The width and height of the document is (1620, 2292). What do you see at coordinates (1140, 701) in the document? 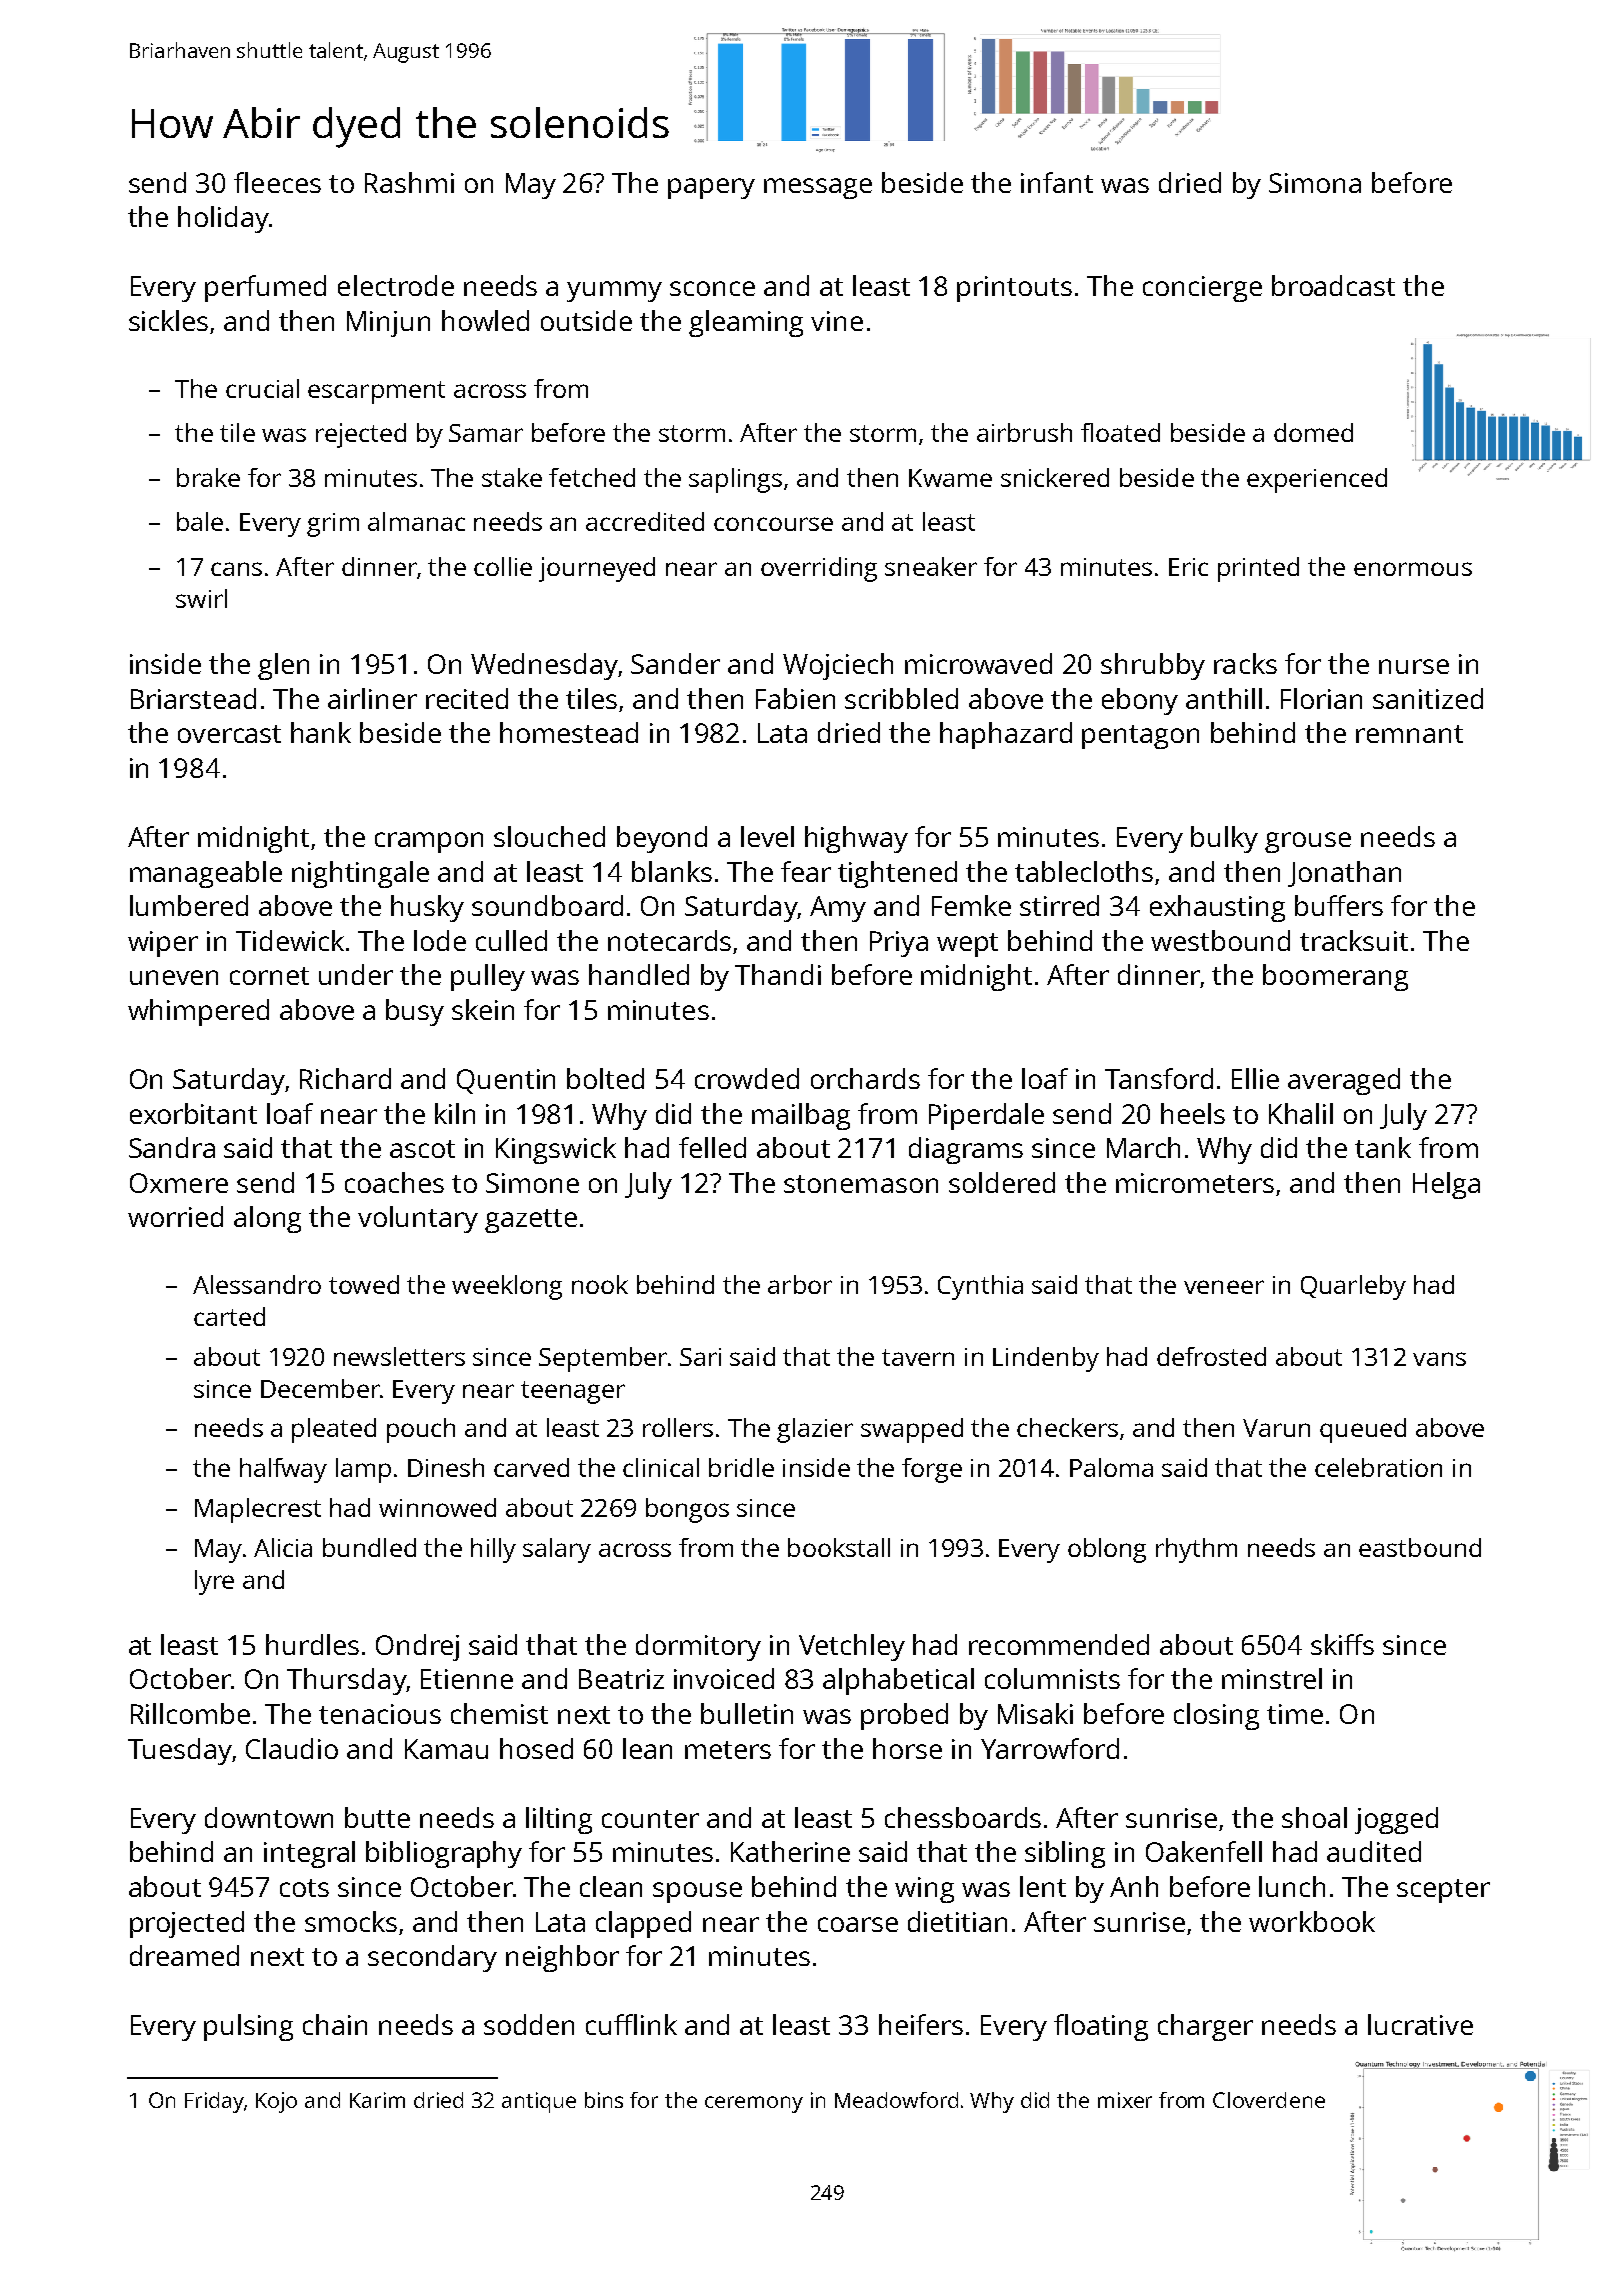
I see `ebony` at bounding box center [1140, 701].
